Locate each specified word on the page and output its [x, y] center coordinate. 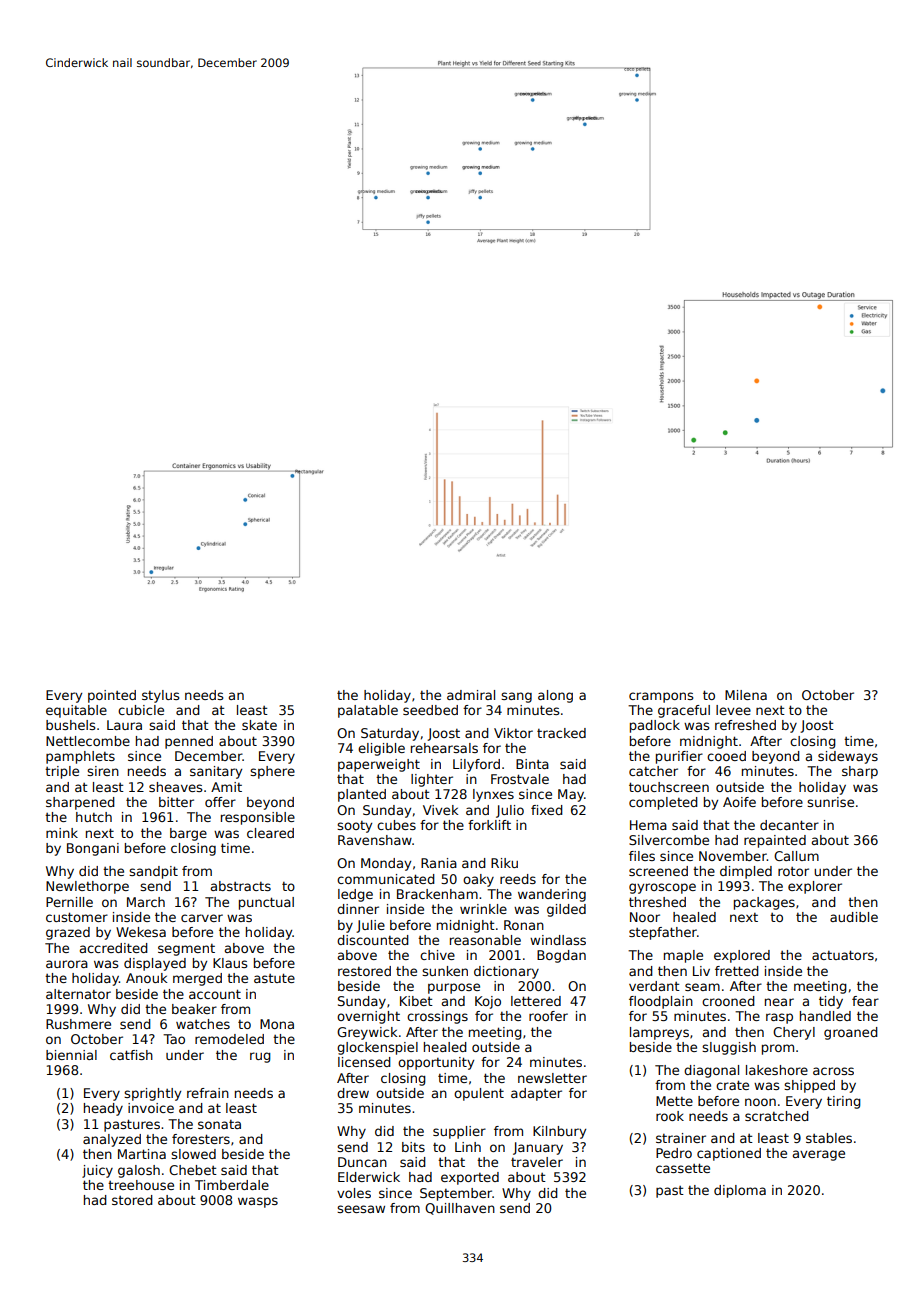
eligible [381, 749]
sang [516, 697]
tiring [844, 1102]
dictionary [506, 972]
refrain [208, 1093]
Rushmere [78, 1024]
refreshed [745, 725]
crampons [661, 697]
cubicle [141, 710]
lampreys [659, 1033]
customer [77, 917]
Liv [701, 971]
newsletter [552, 1078]
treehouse [141, 1185]
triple [62, 772]
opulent [479, 1094]
